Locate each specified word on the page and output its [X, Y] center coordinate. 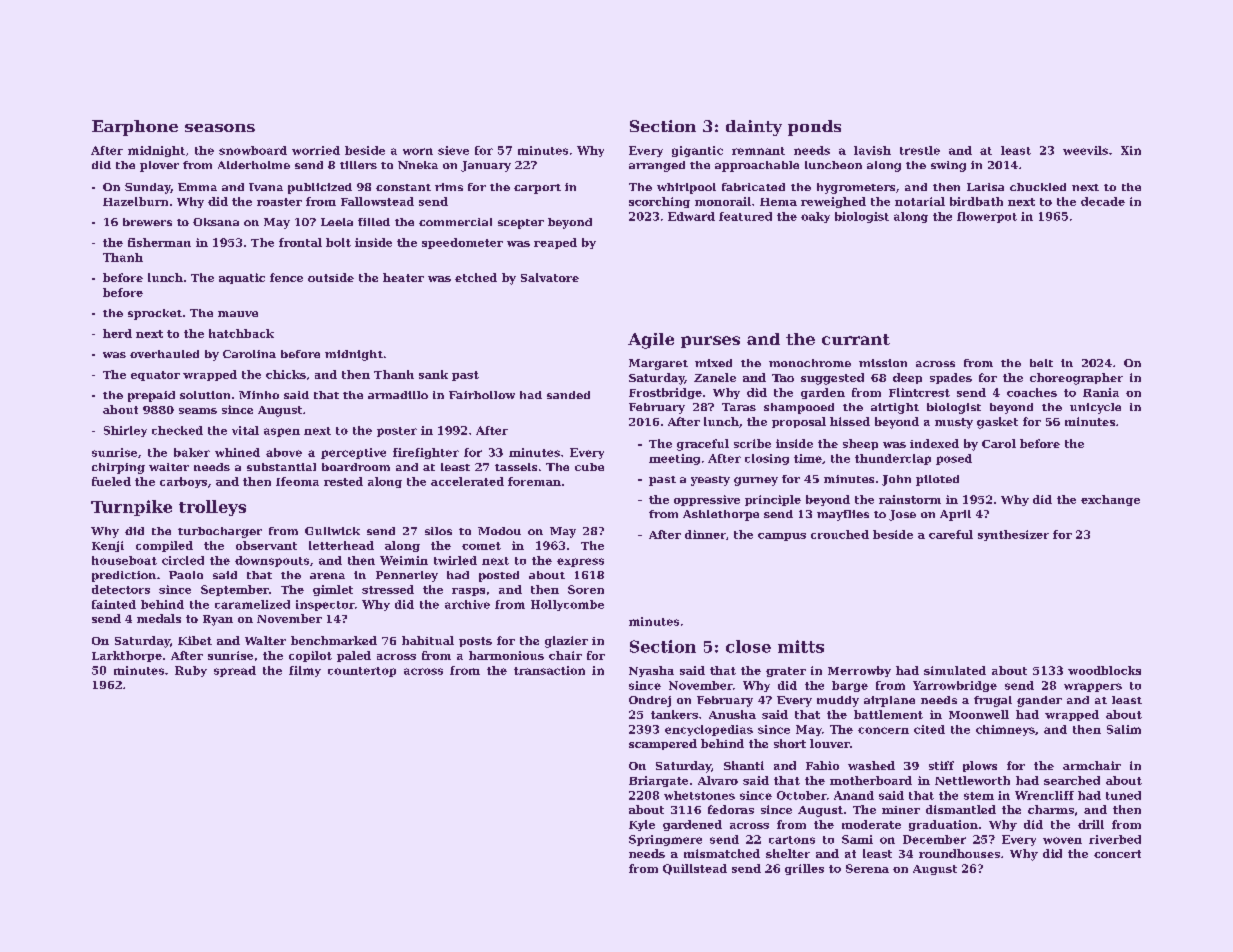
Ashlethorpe [721, 515]
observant [266, 545]
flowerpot [987, 217]
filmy [305, 671]
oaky [815, 217]
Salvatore [550, 277]
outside [331, 277]
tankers [674, 714]
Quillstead [695, 869]
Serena [867, 868]
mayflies [843, 515]
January [486, 166]
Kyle [642, 825]
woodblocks [1104, 670]
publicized [320, 188]
